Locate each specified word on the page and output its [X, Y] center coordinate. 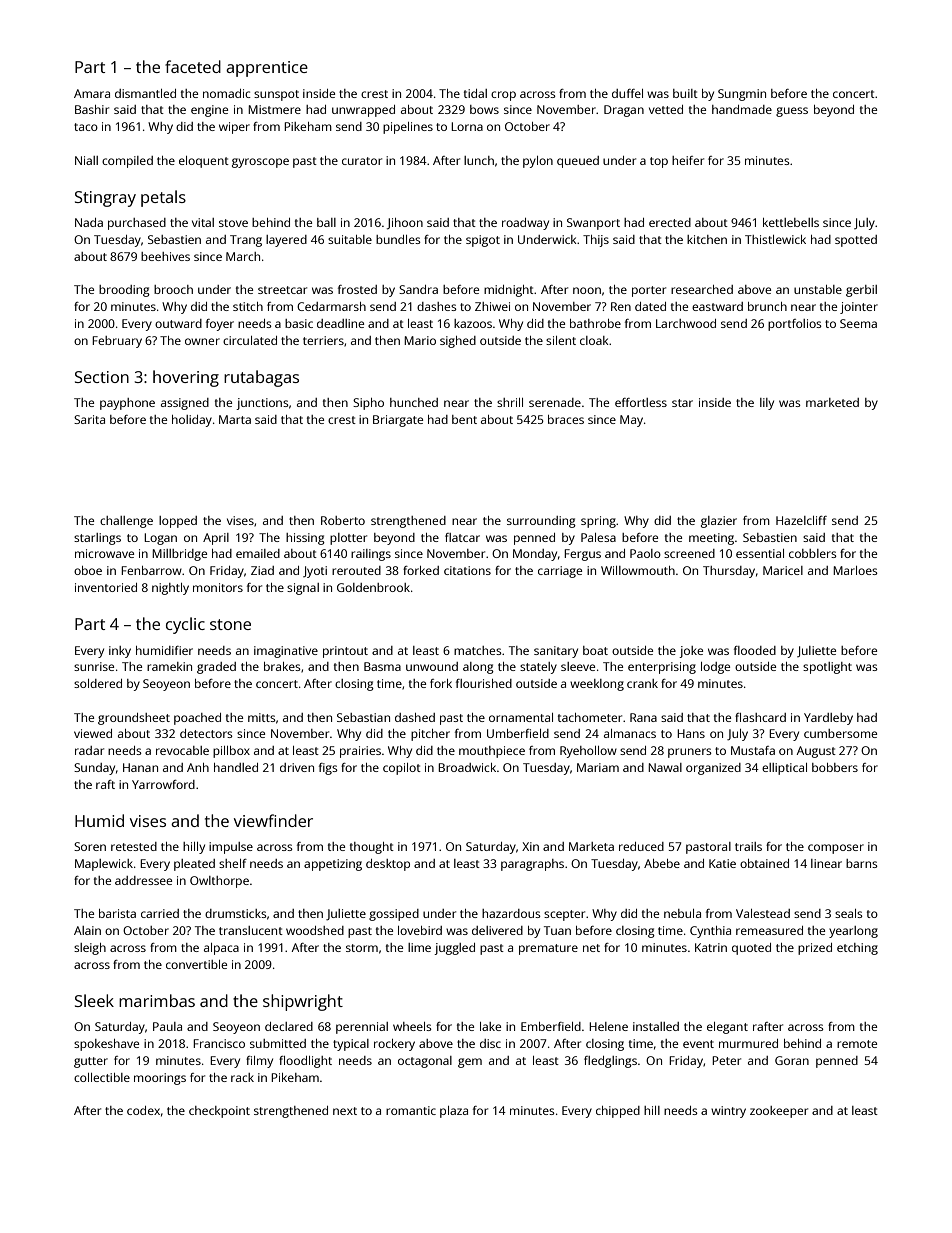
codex [143, 1110]
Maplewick [104, 865]
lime [419, 947]
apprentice [267, 69]
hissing [305, 539]
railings [371, 555]
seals [849, 913]
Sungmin [742, 95]
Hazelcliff [801, 520]
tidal [475, 93]
